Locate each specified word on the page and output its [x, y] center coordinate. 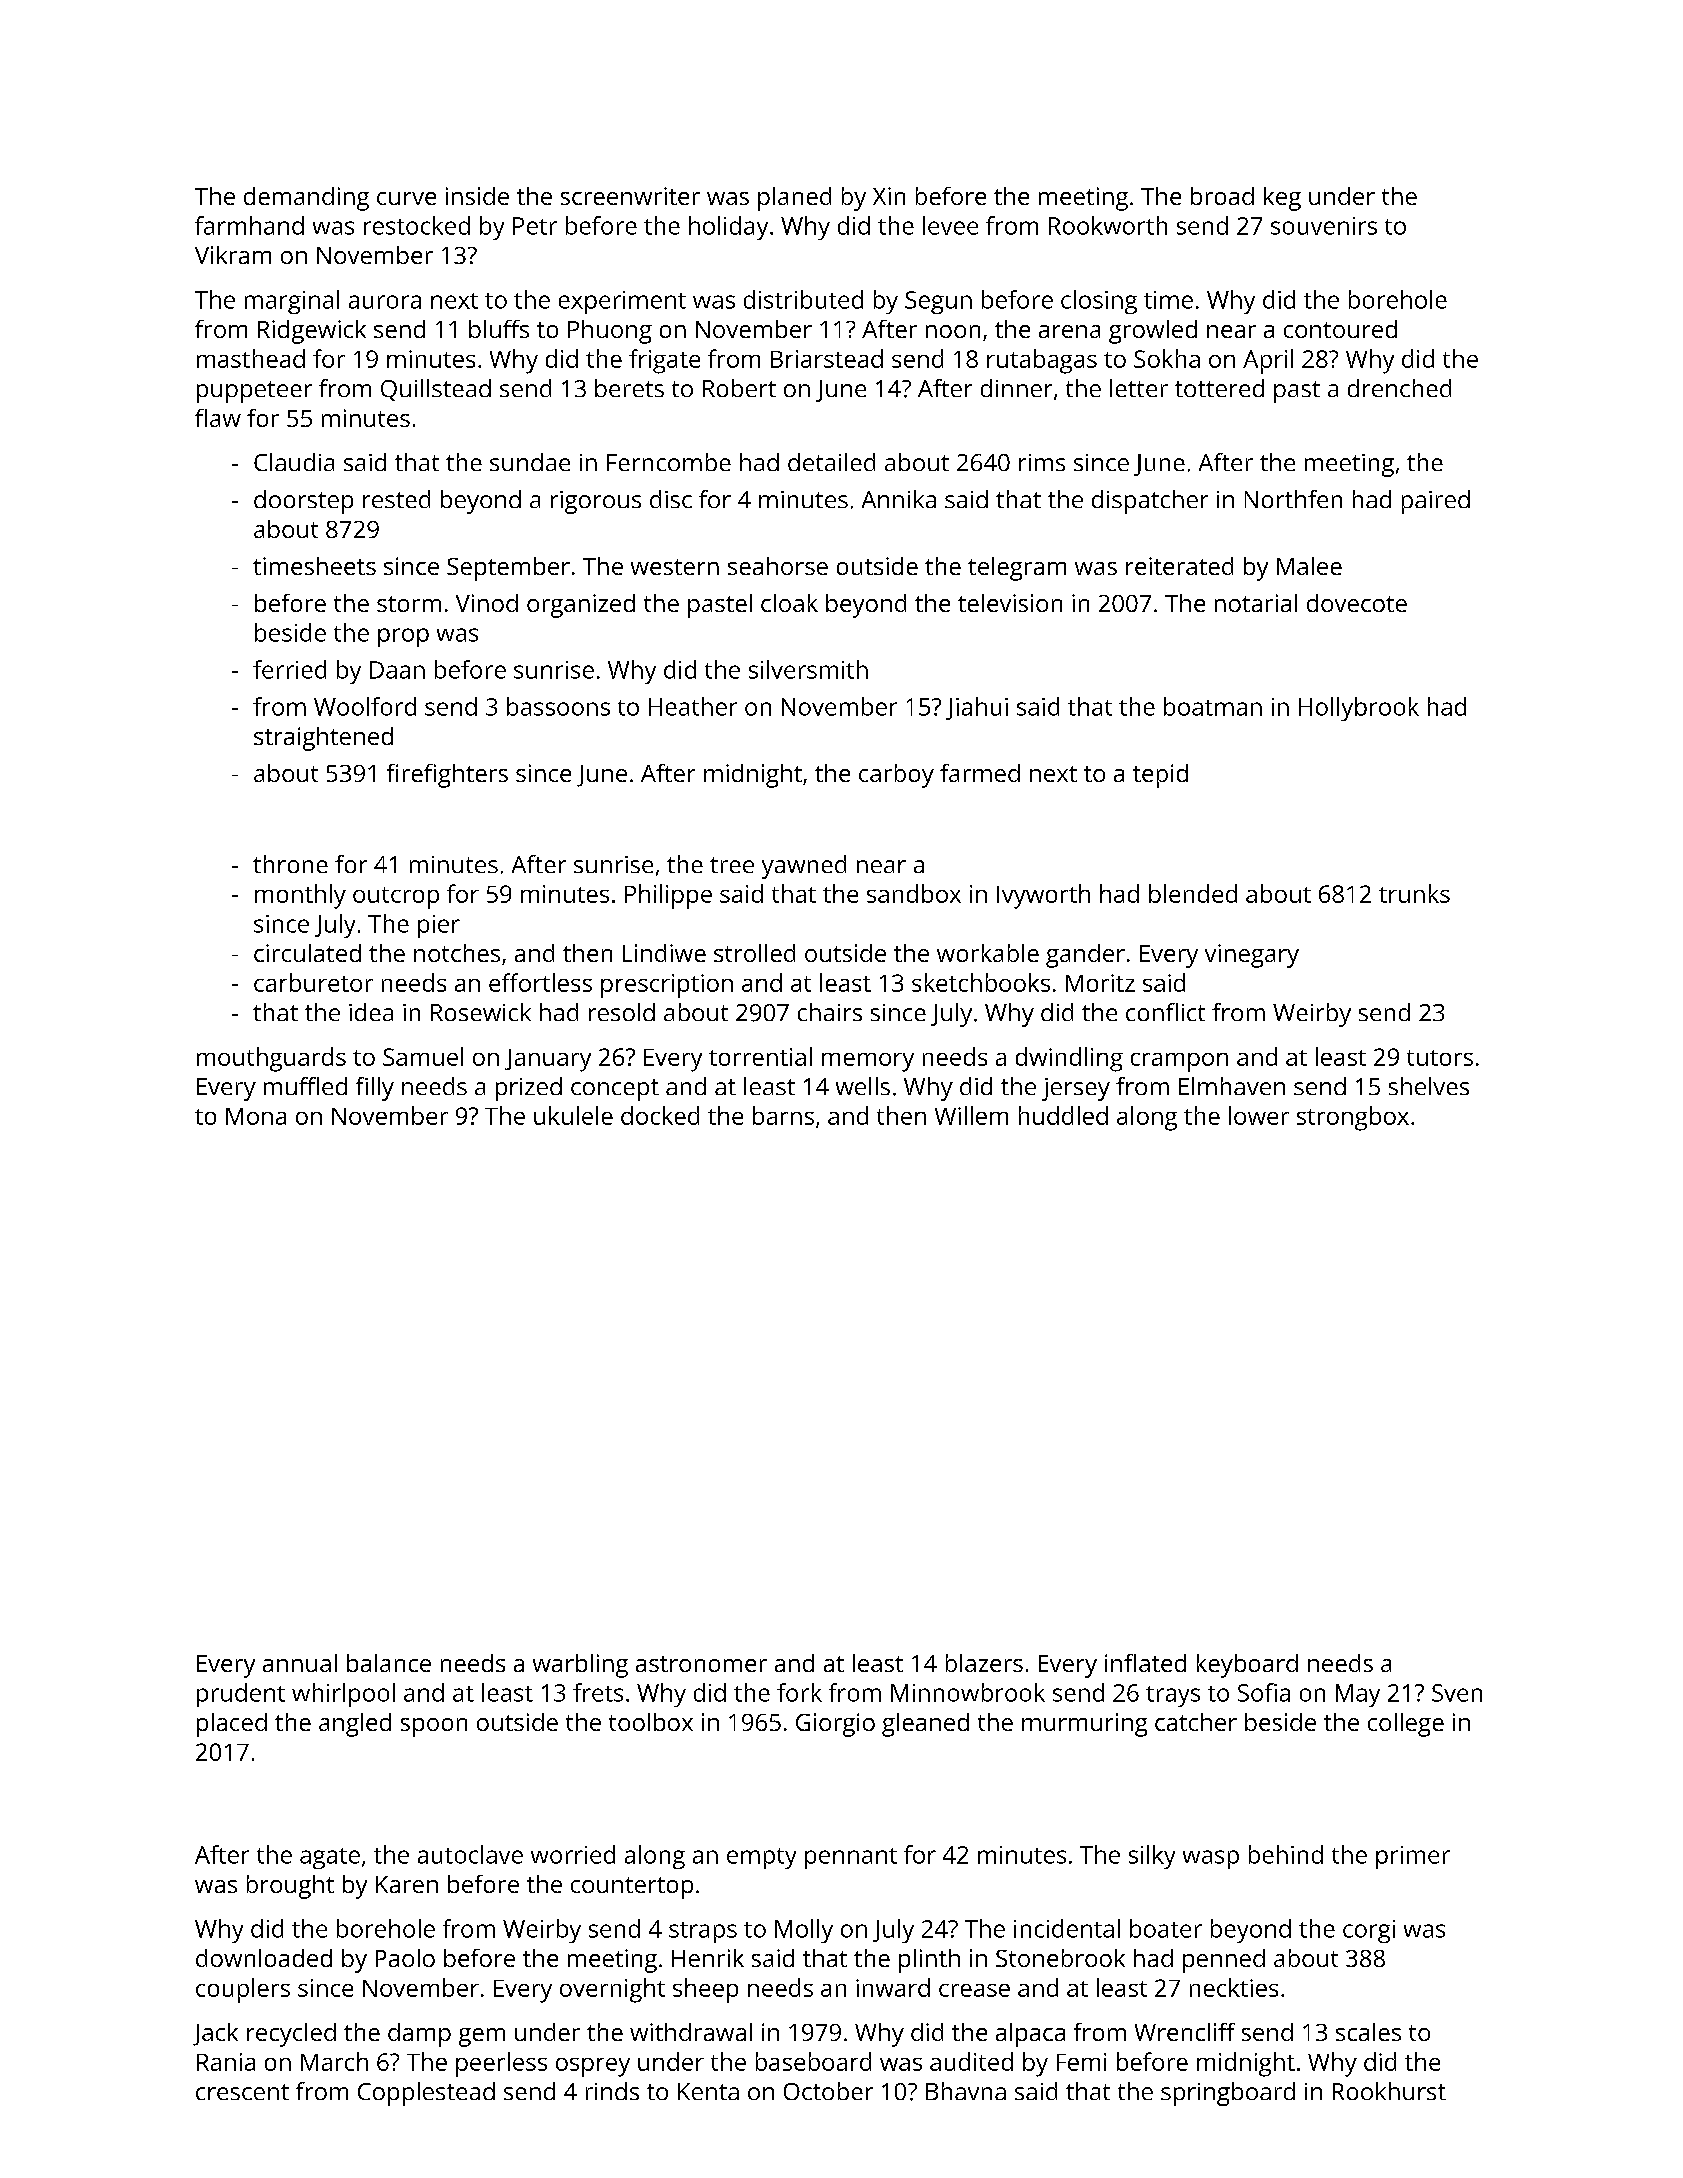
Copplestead [426, 2094]
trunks [1414, 893]
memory [868, 1062]
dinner [1016, 388]
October [828, 2091]
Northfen [1293, 499]
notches [457, 953]
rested [396, 499]
